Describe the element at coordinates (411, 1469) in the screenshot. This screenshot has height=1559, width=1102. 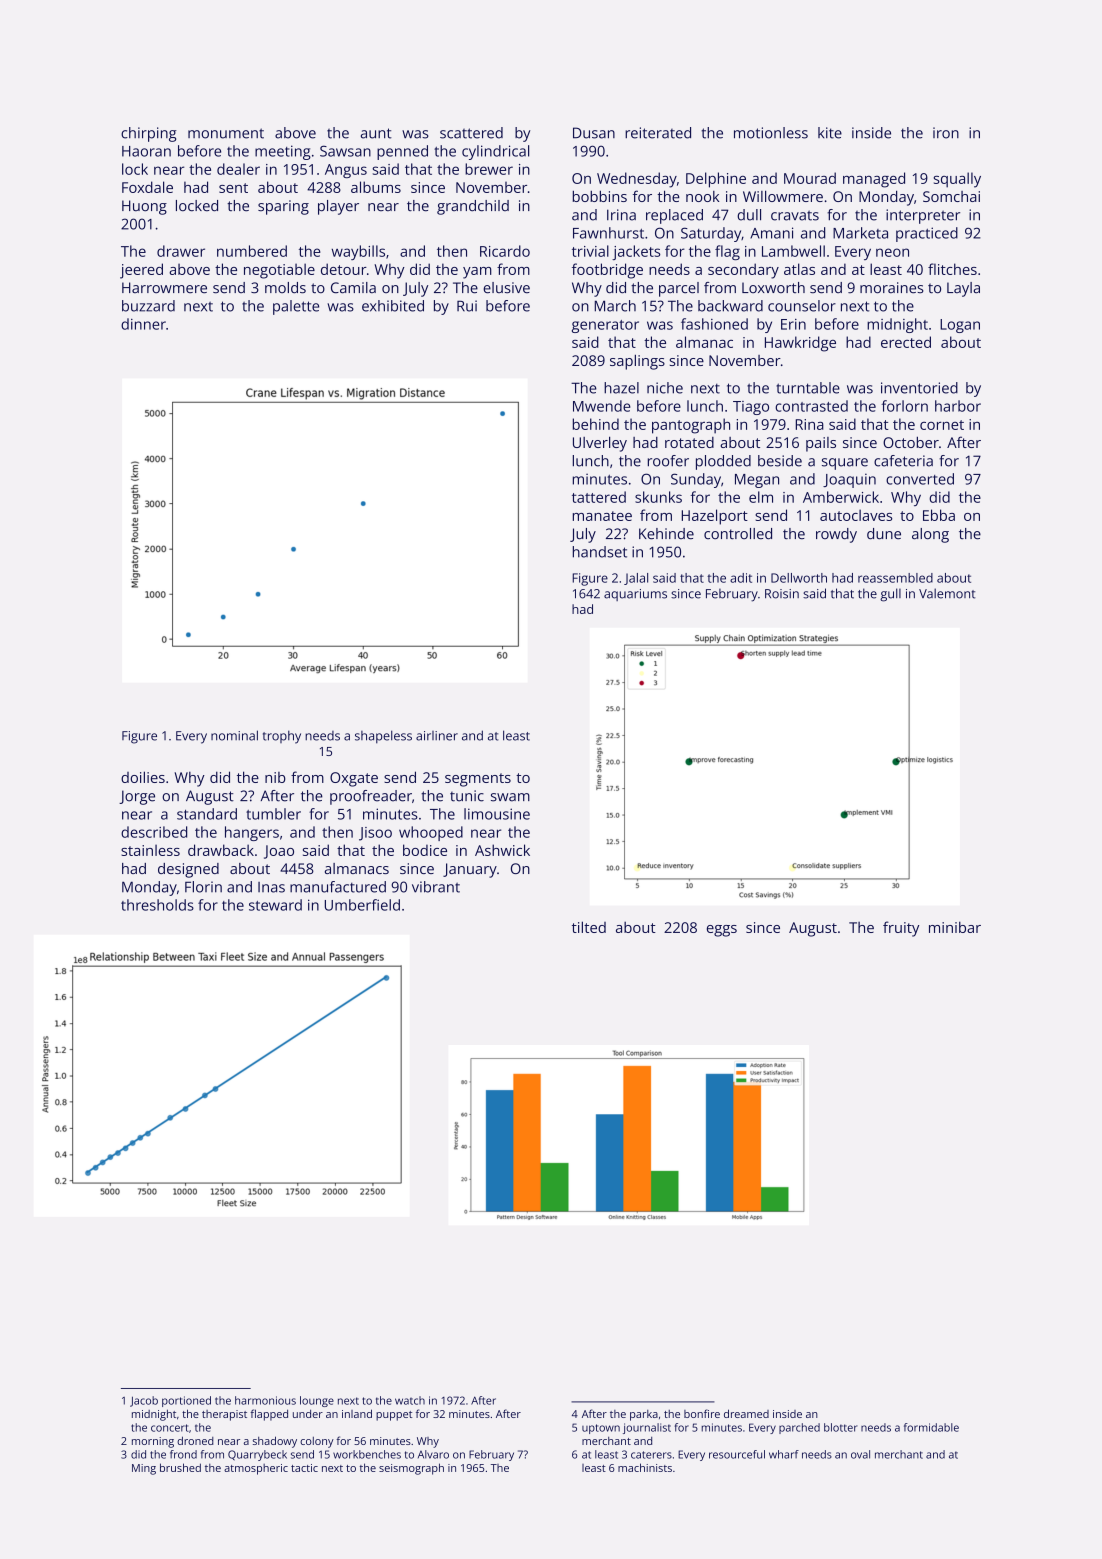
I see `seismograph` at that location.
